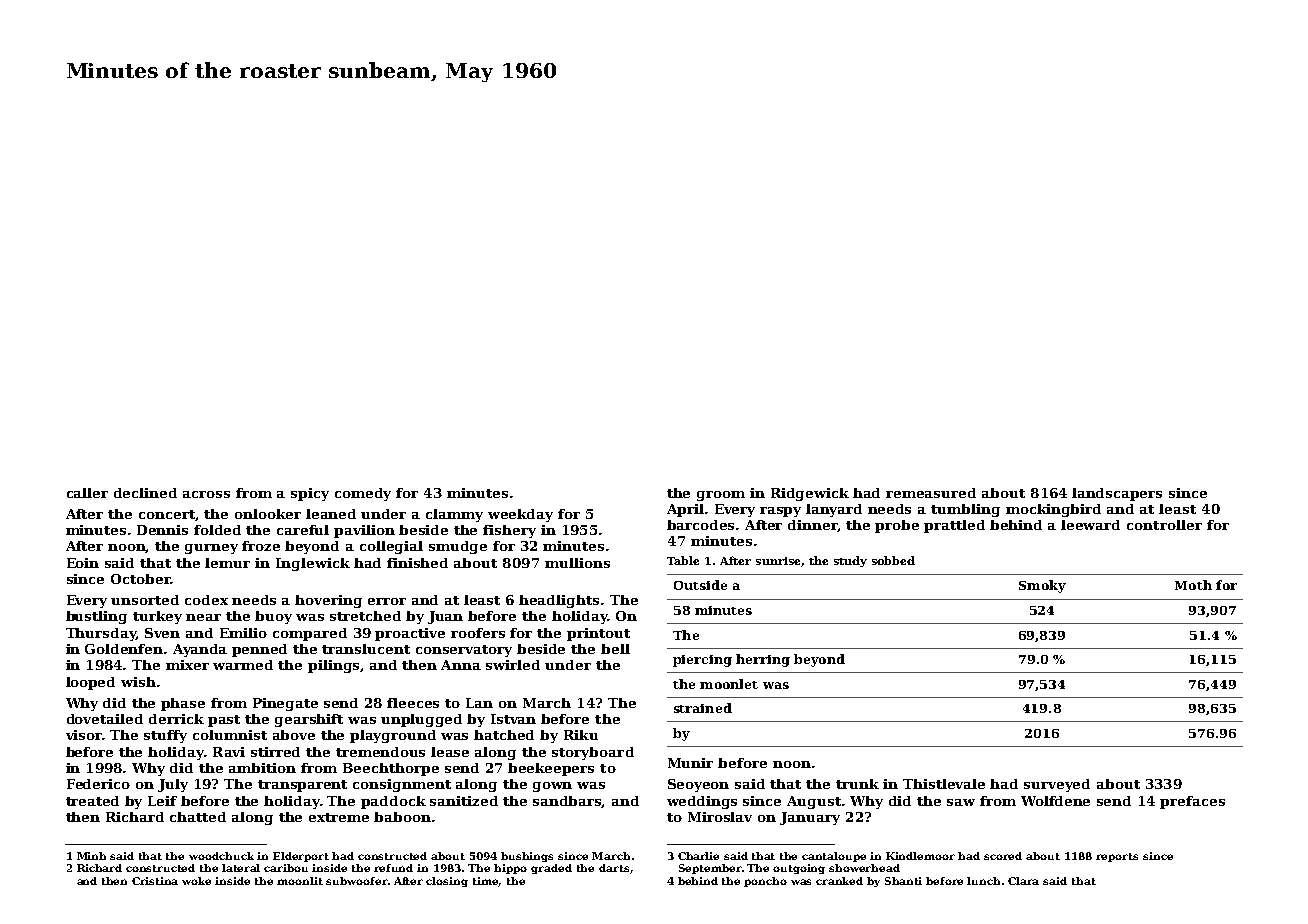 The height and width of the image is (924, 1308). Describe the element at coordinates (765, 882) in the image. I see `poncho` at that location.
